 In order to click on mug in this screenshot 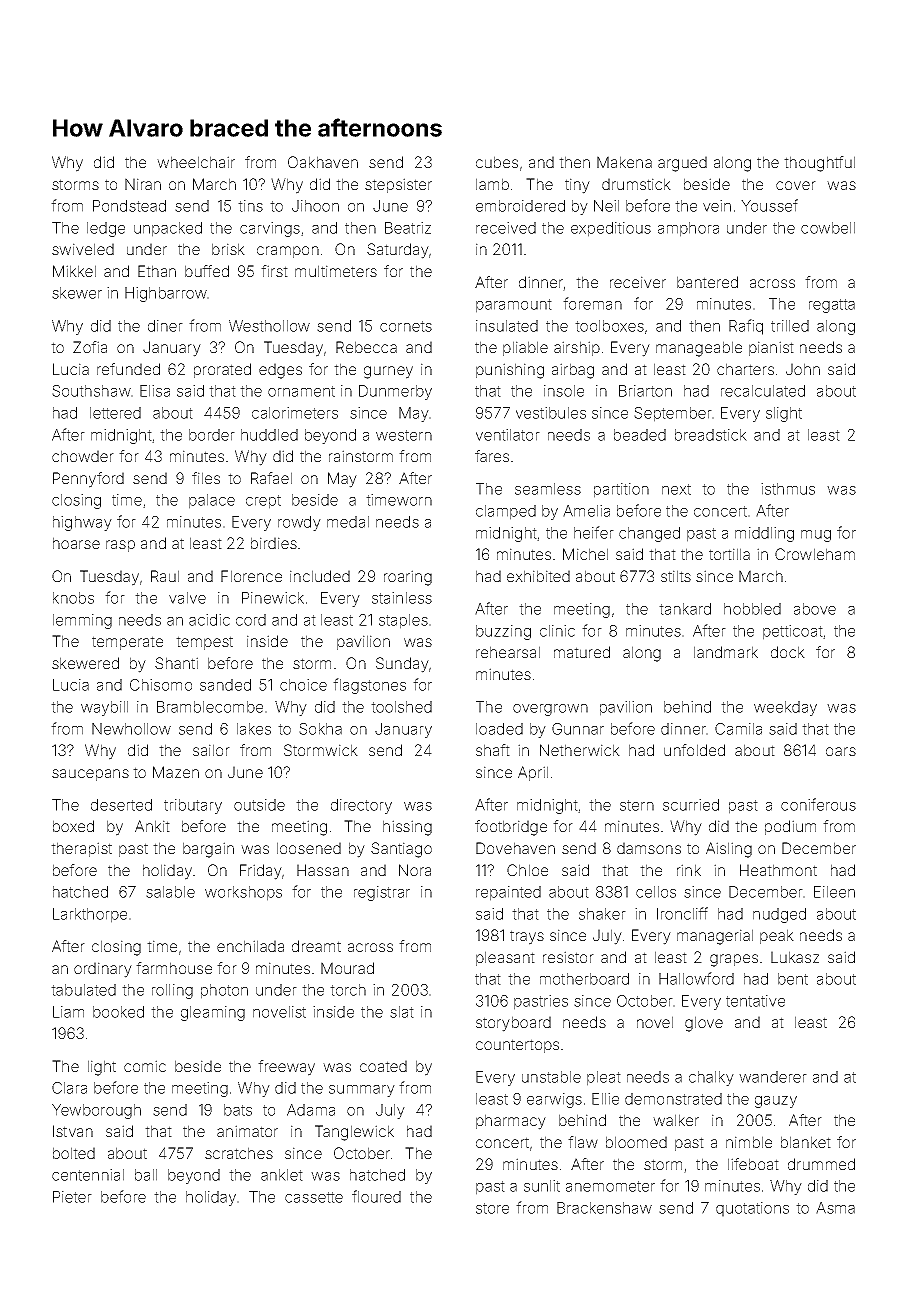, I will do `click(816, 536)`.
